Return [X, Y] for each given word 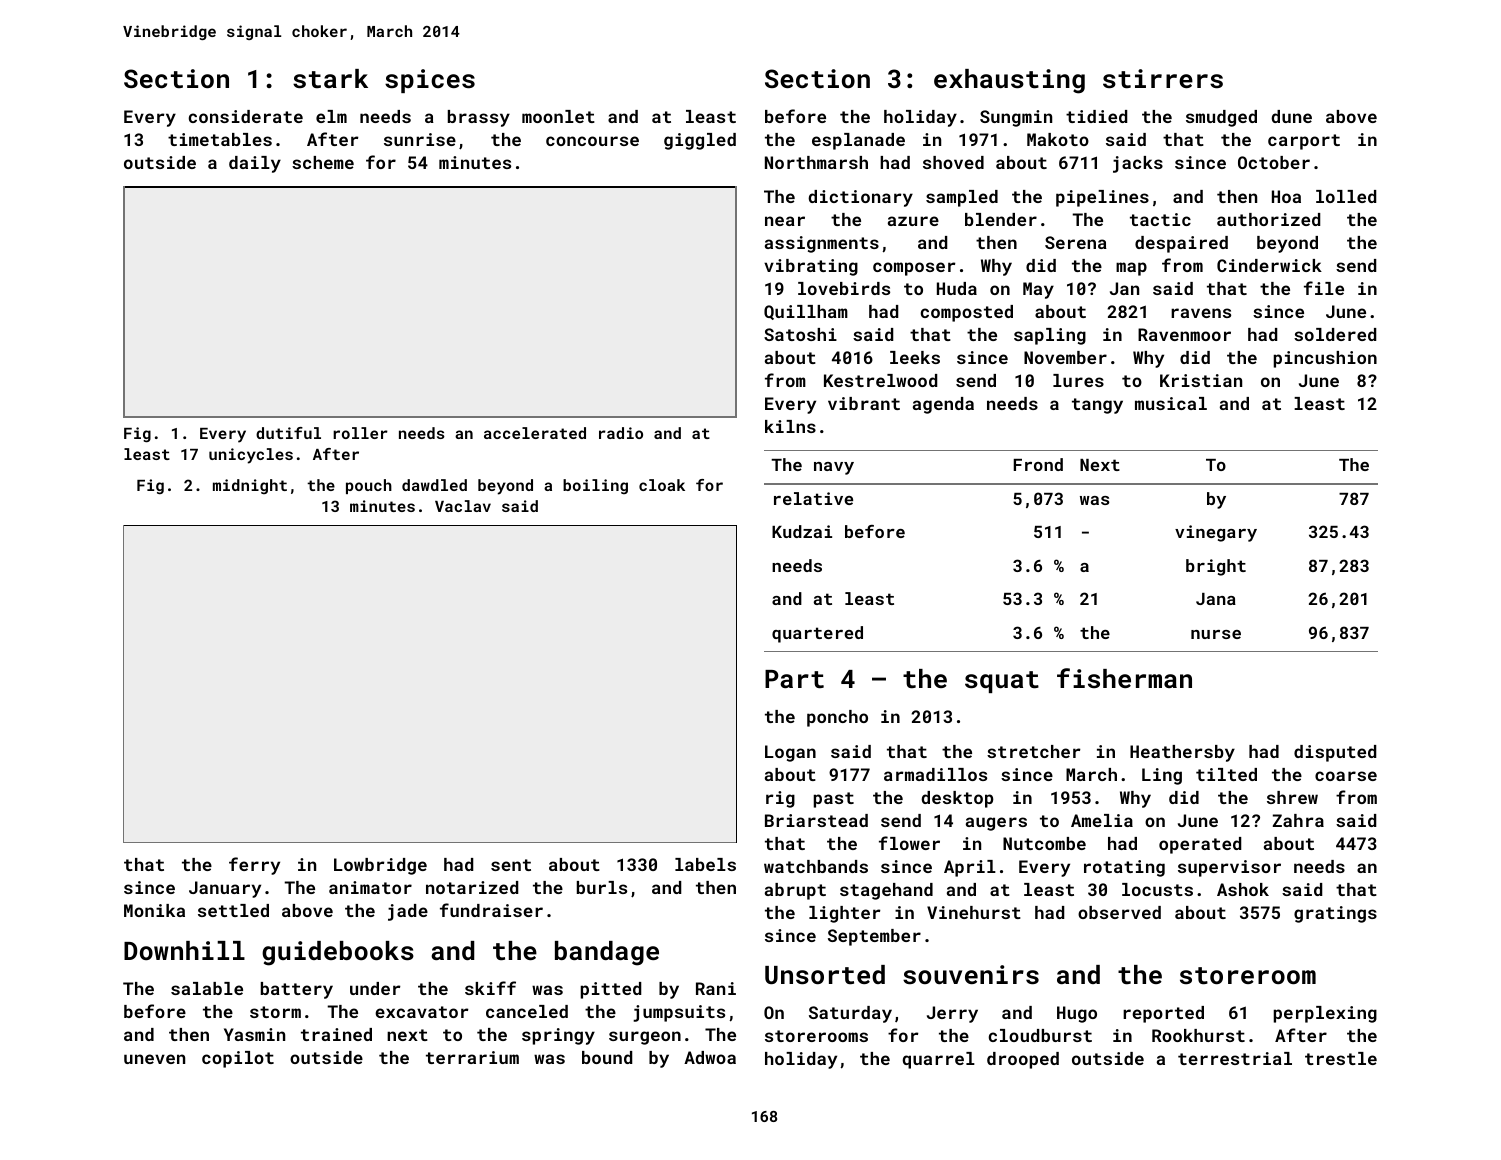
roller [360, 433]
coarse [1346, 776]
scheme [323, 162]
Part [794, 679]
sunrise [420, 139]
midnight [250, 486]
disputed [1335, 753]
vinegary [1216, 533]
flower [909, 843]
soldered [1335, 334]
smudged [1221, 118]
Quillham [806, 312]
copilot [238, 1059]
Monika [154, 910]
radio [621, 433]
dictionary [860, 198]
